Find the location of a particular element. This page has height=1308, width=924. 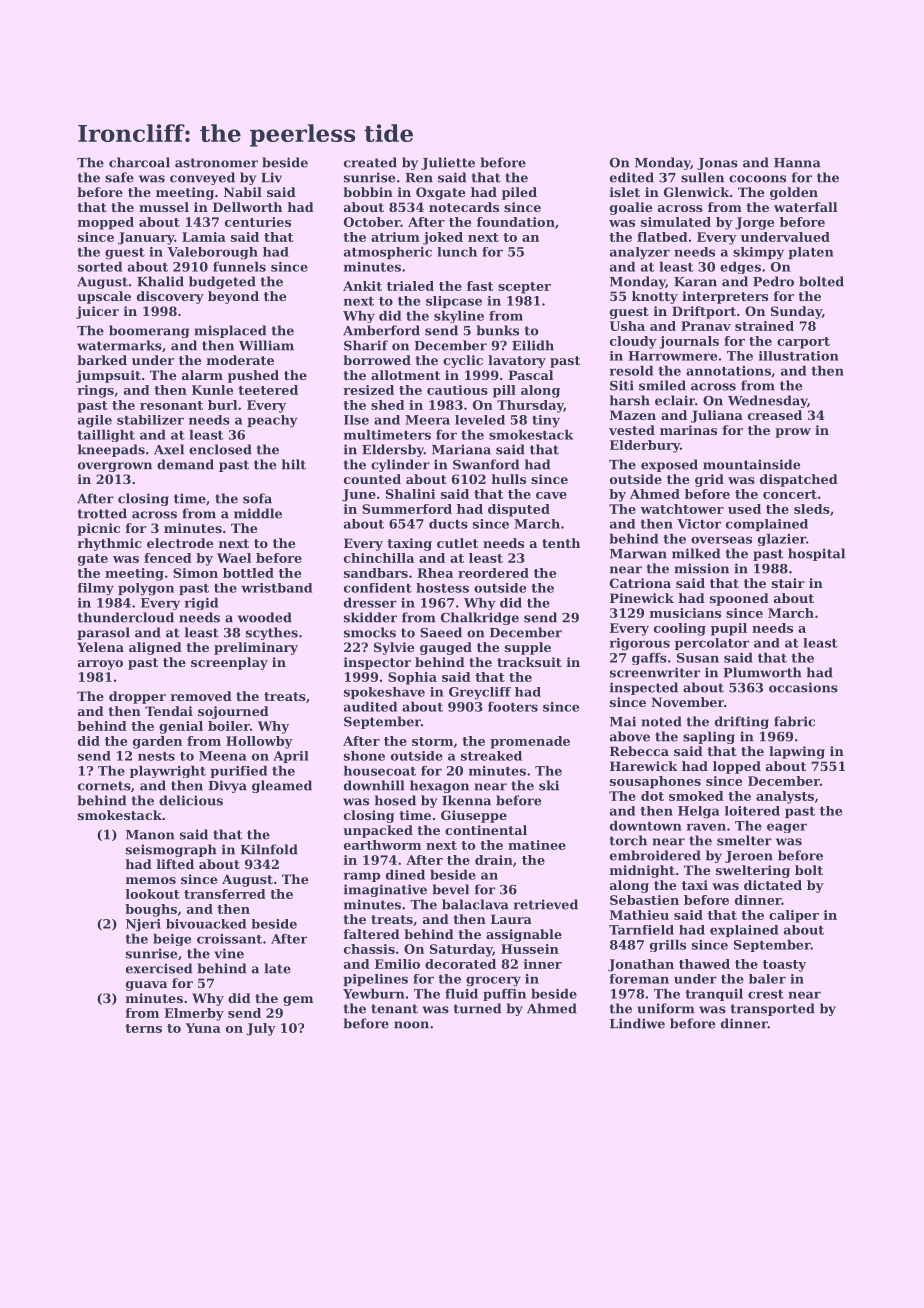

created is located at coordinates (370, 162).
